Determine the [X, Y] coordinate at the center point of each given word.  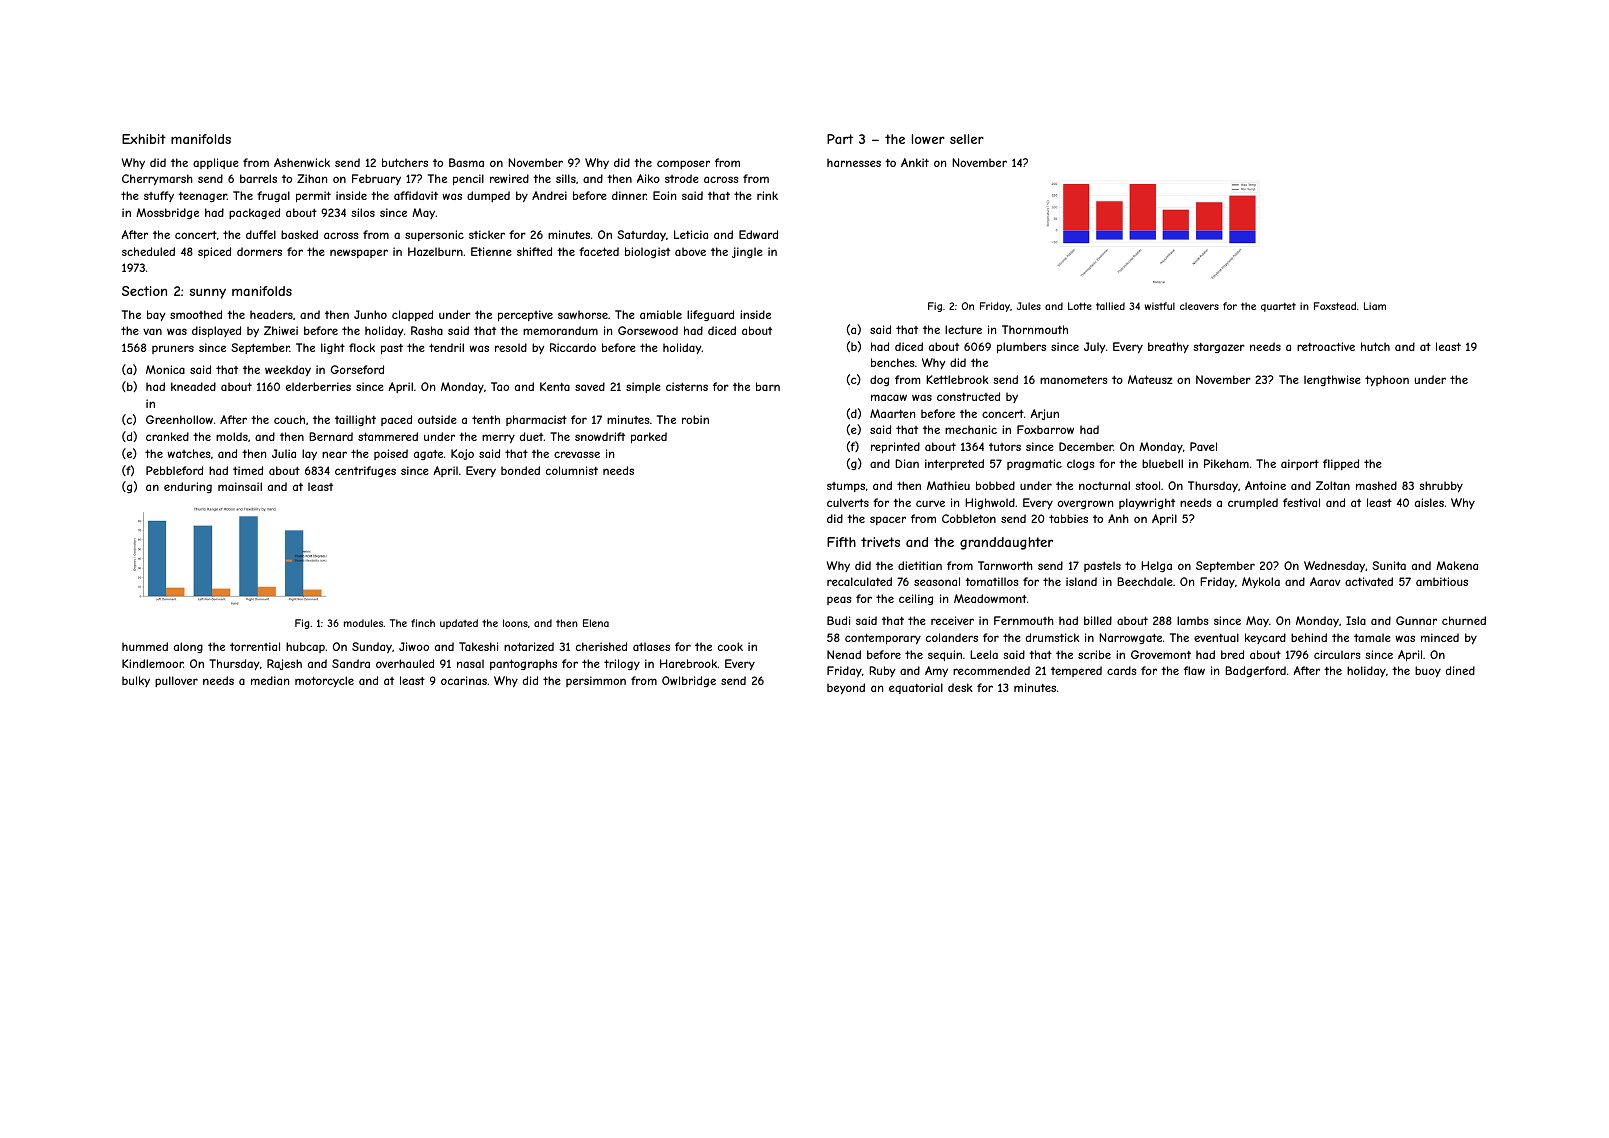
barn [768, 386]
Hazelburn [435, 251]
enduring [188, 487]
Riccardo [573, 347]
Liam [1375, 306]
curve [930, 503]
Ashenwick [302, 162]
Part [840, 139]
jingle [747, 252]
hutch [1375, 346]
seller [967, 139]
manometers [1074, 380]
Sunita [1389, 565]
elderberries [318, 386]
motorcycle [324, 681]
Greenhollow [179, 419]
